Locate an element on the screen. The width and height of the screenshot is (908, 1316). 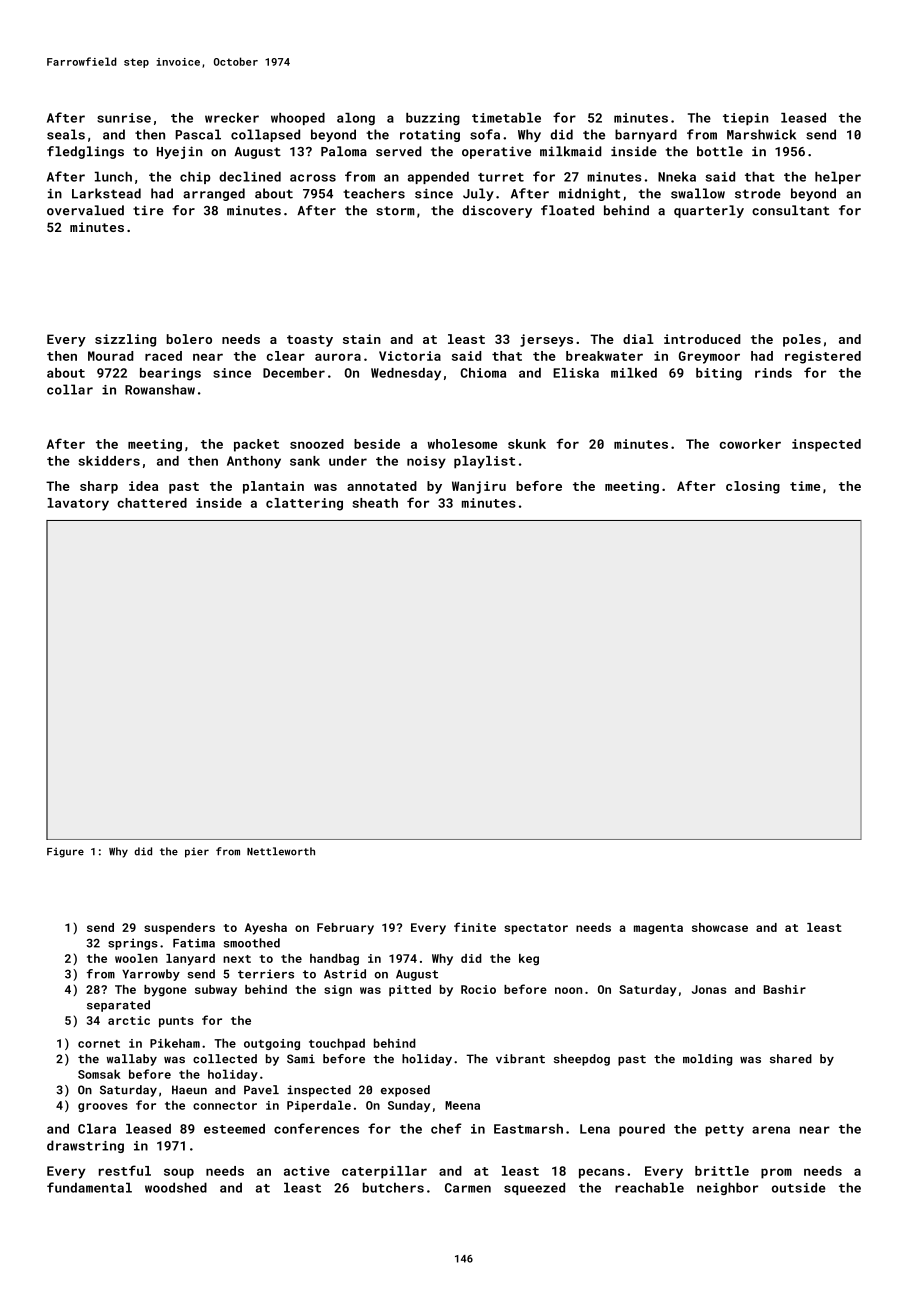
showcase is located at coordinates (720, 927).
